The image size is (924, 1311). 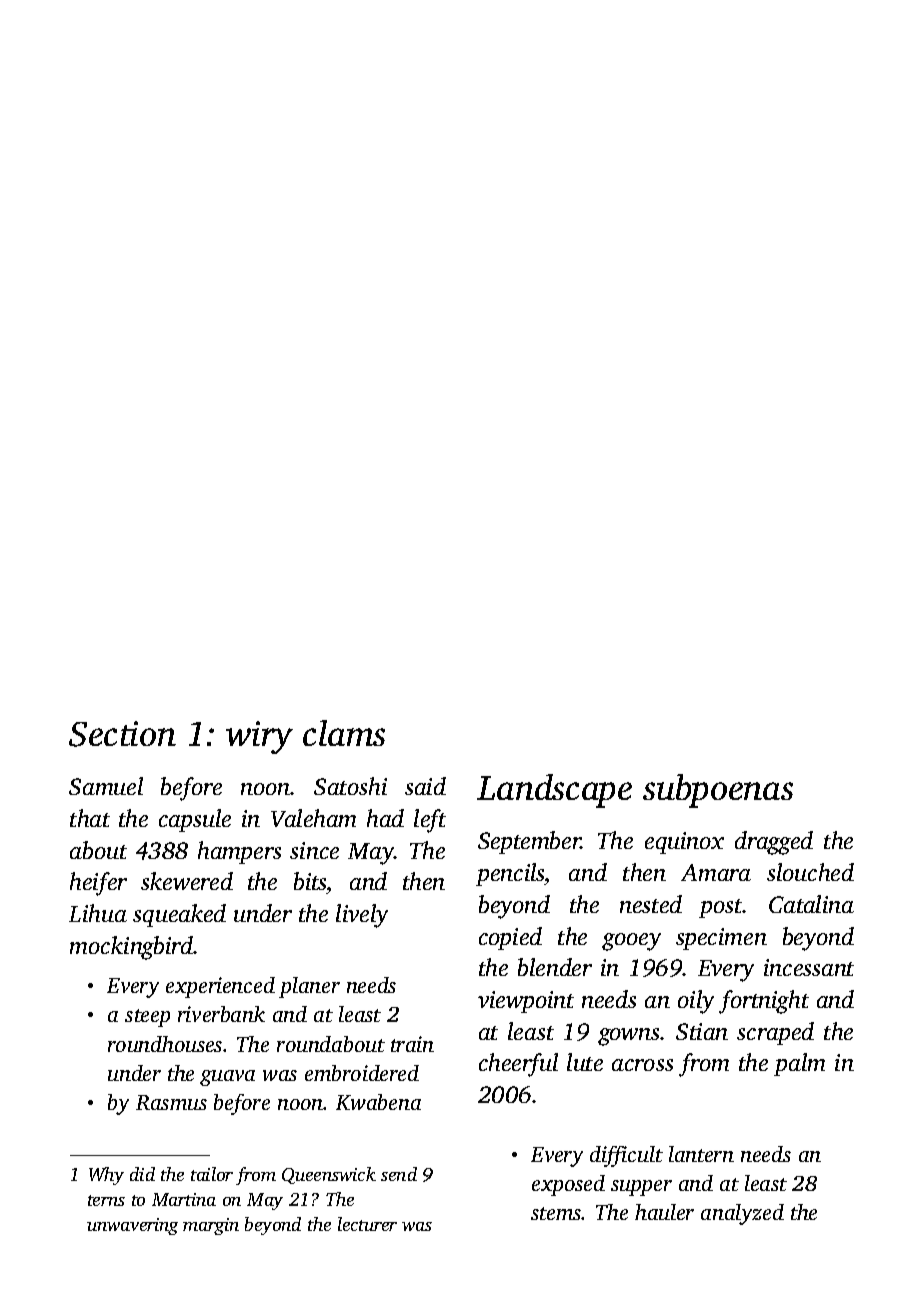 What do you see at coordinates (122, 734) in the image?
I see `Section` at bounding box center [122, 734].
